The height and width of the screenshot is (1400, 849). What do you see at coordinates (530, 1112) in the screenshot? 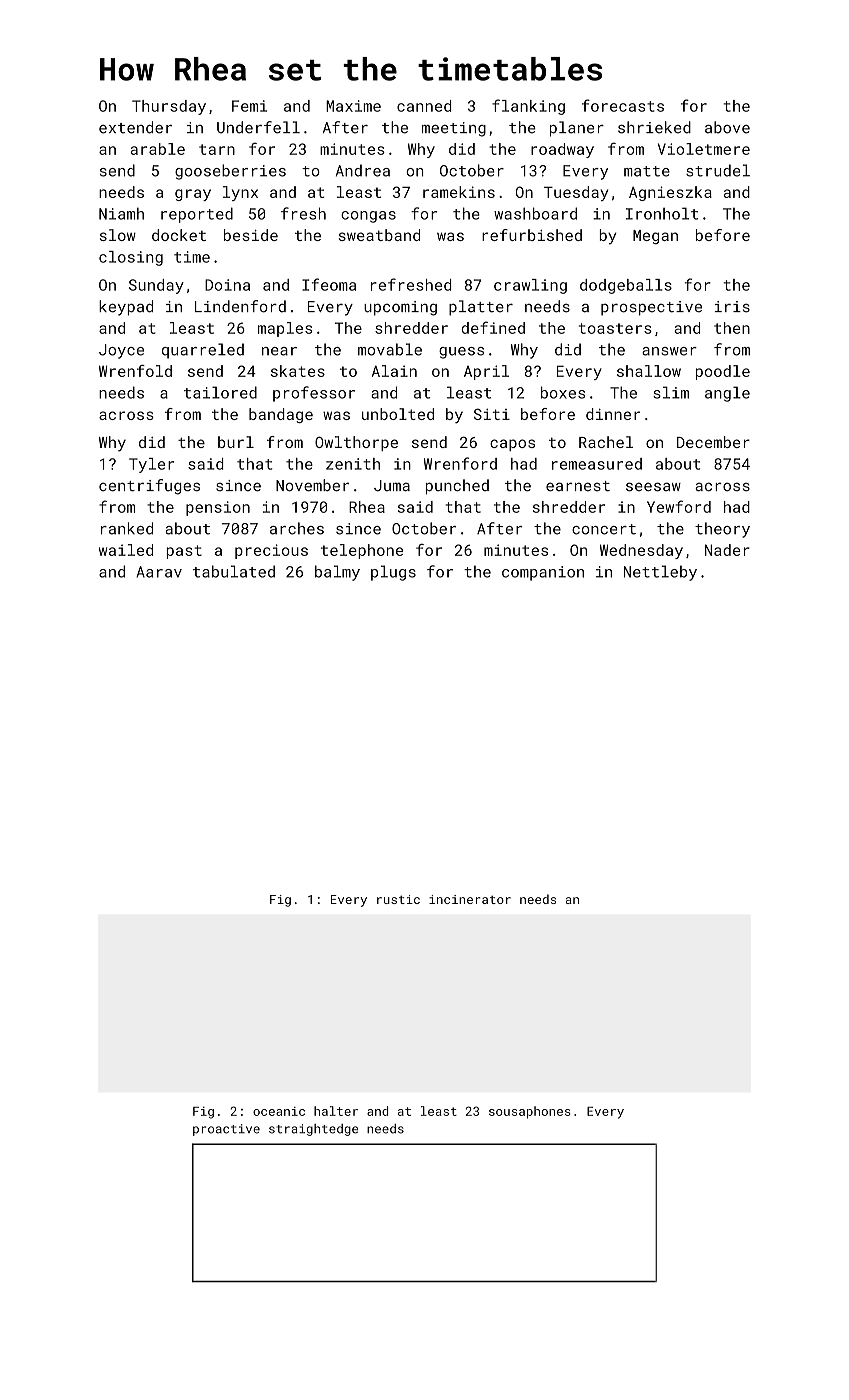
I see `sousaphones` at bounding box center [530, 1112].
